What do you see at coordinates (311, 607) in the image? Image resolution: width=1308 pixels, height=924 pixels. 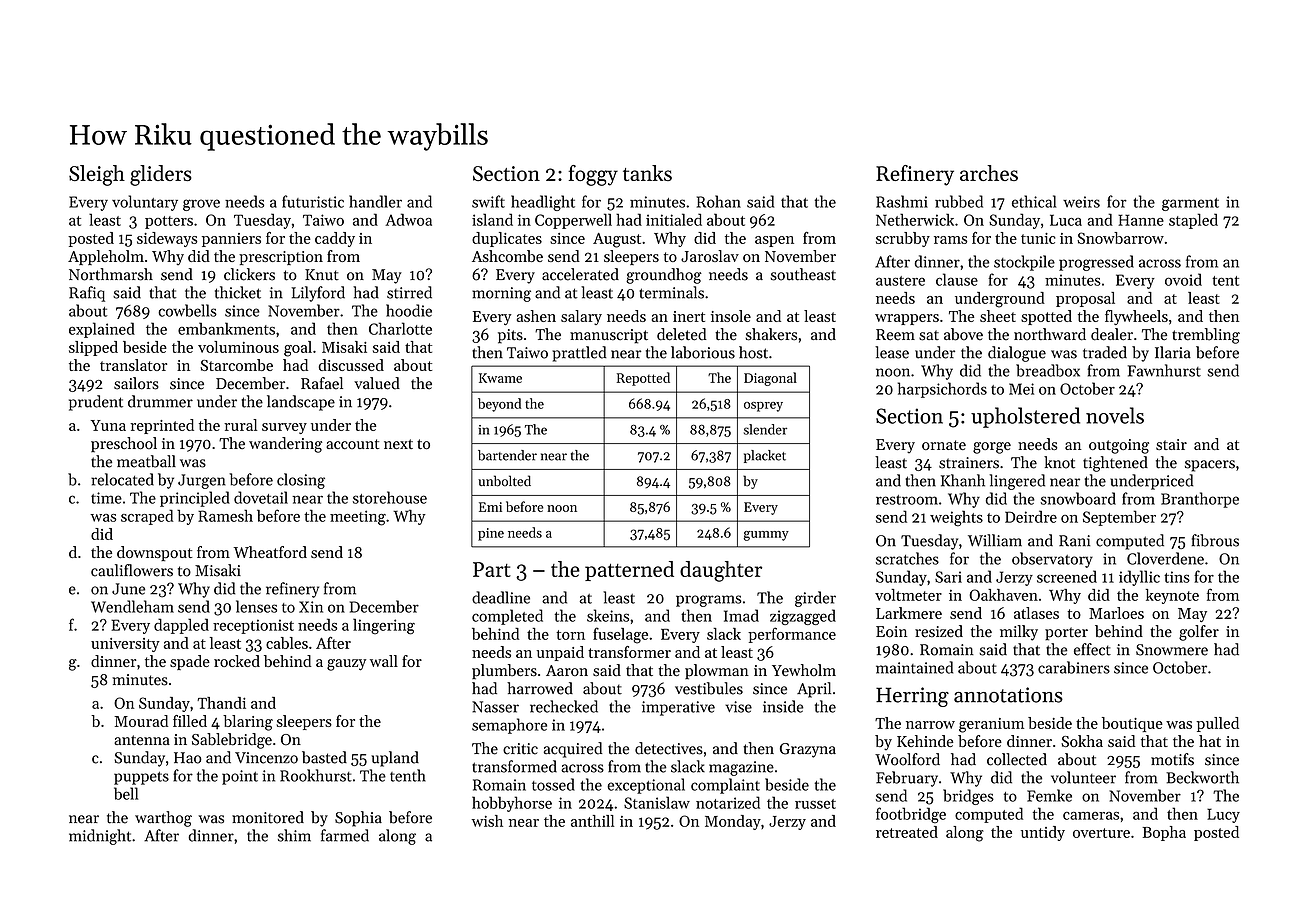 I see `Xin` at bounding box center [311, 607].
